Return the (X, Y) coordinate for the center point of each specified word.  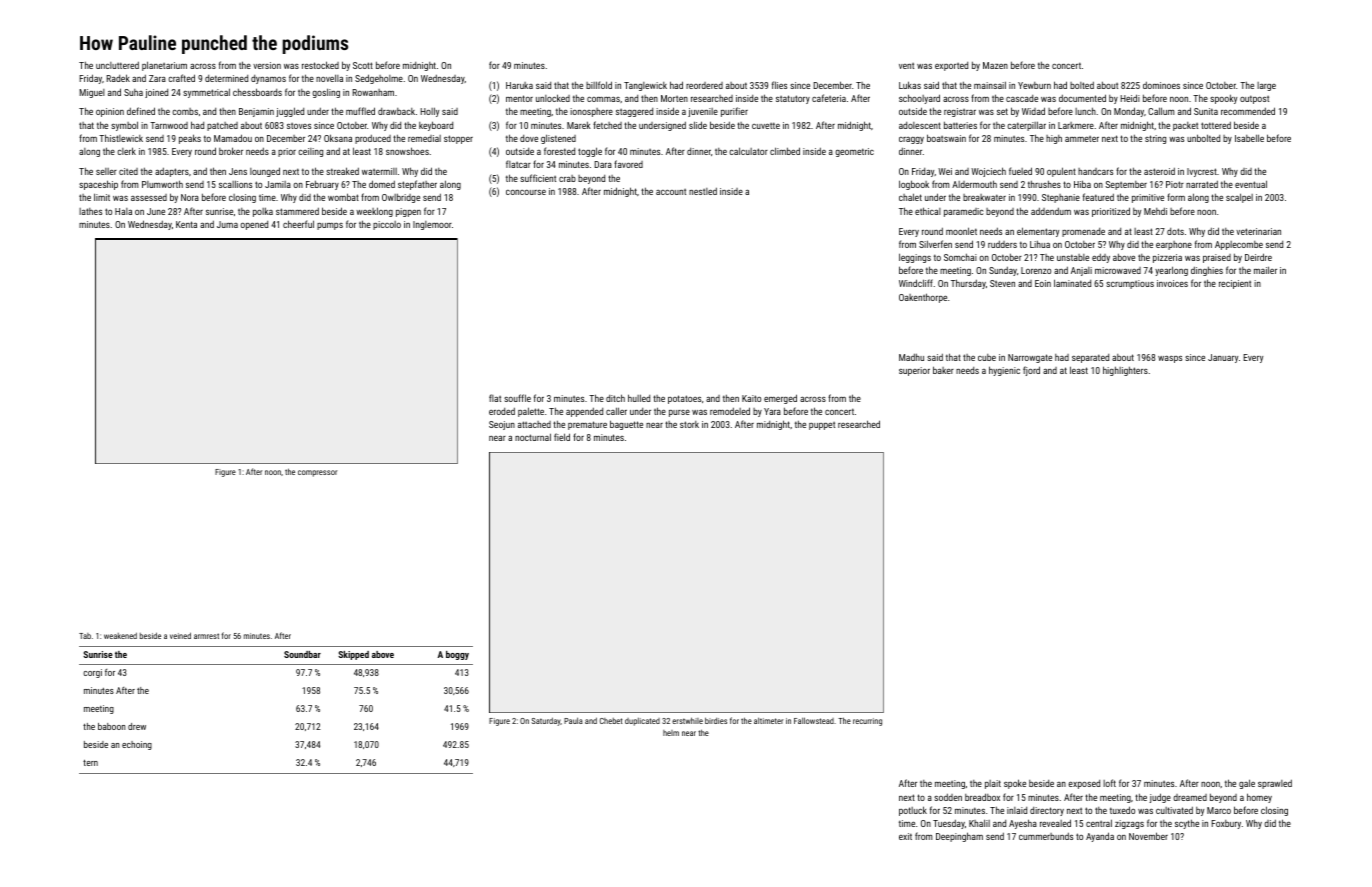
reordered (704, 85)
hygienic (1004, 371)
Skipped (353, 655)
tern (90, 763)
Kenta (186, 224)
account (671, 192)
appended (584, 412)
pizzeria (1167, 258)
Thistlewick (121, 138)
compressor (317, 473)
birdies (716, 720)
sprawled (1275, 784)
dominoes (1161, 85)
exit (905, 836)
